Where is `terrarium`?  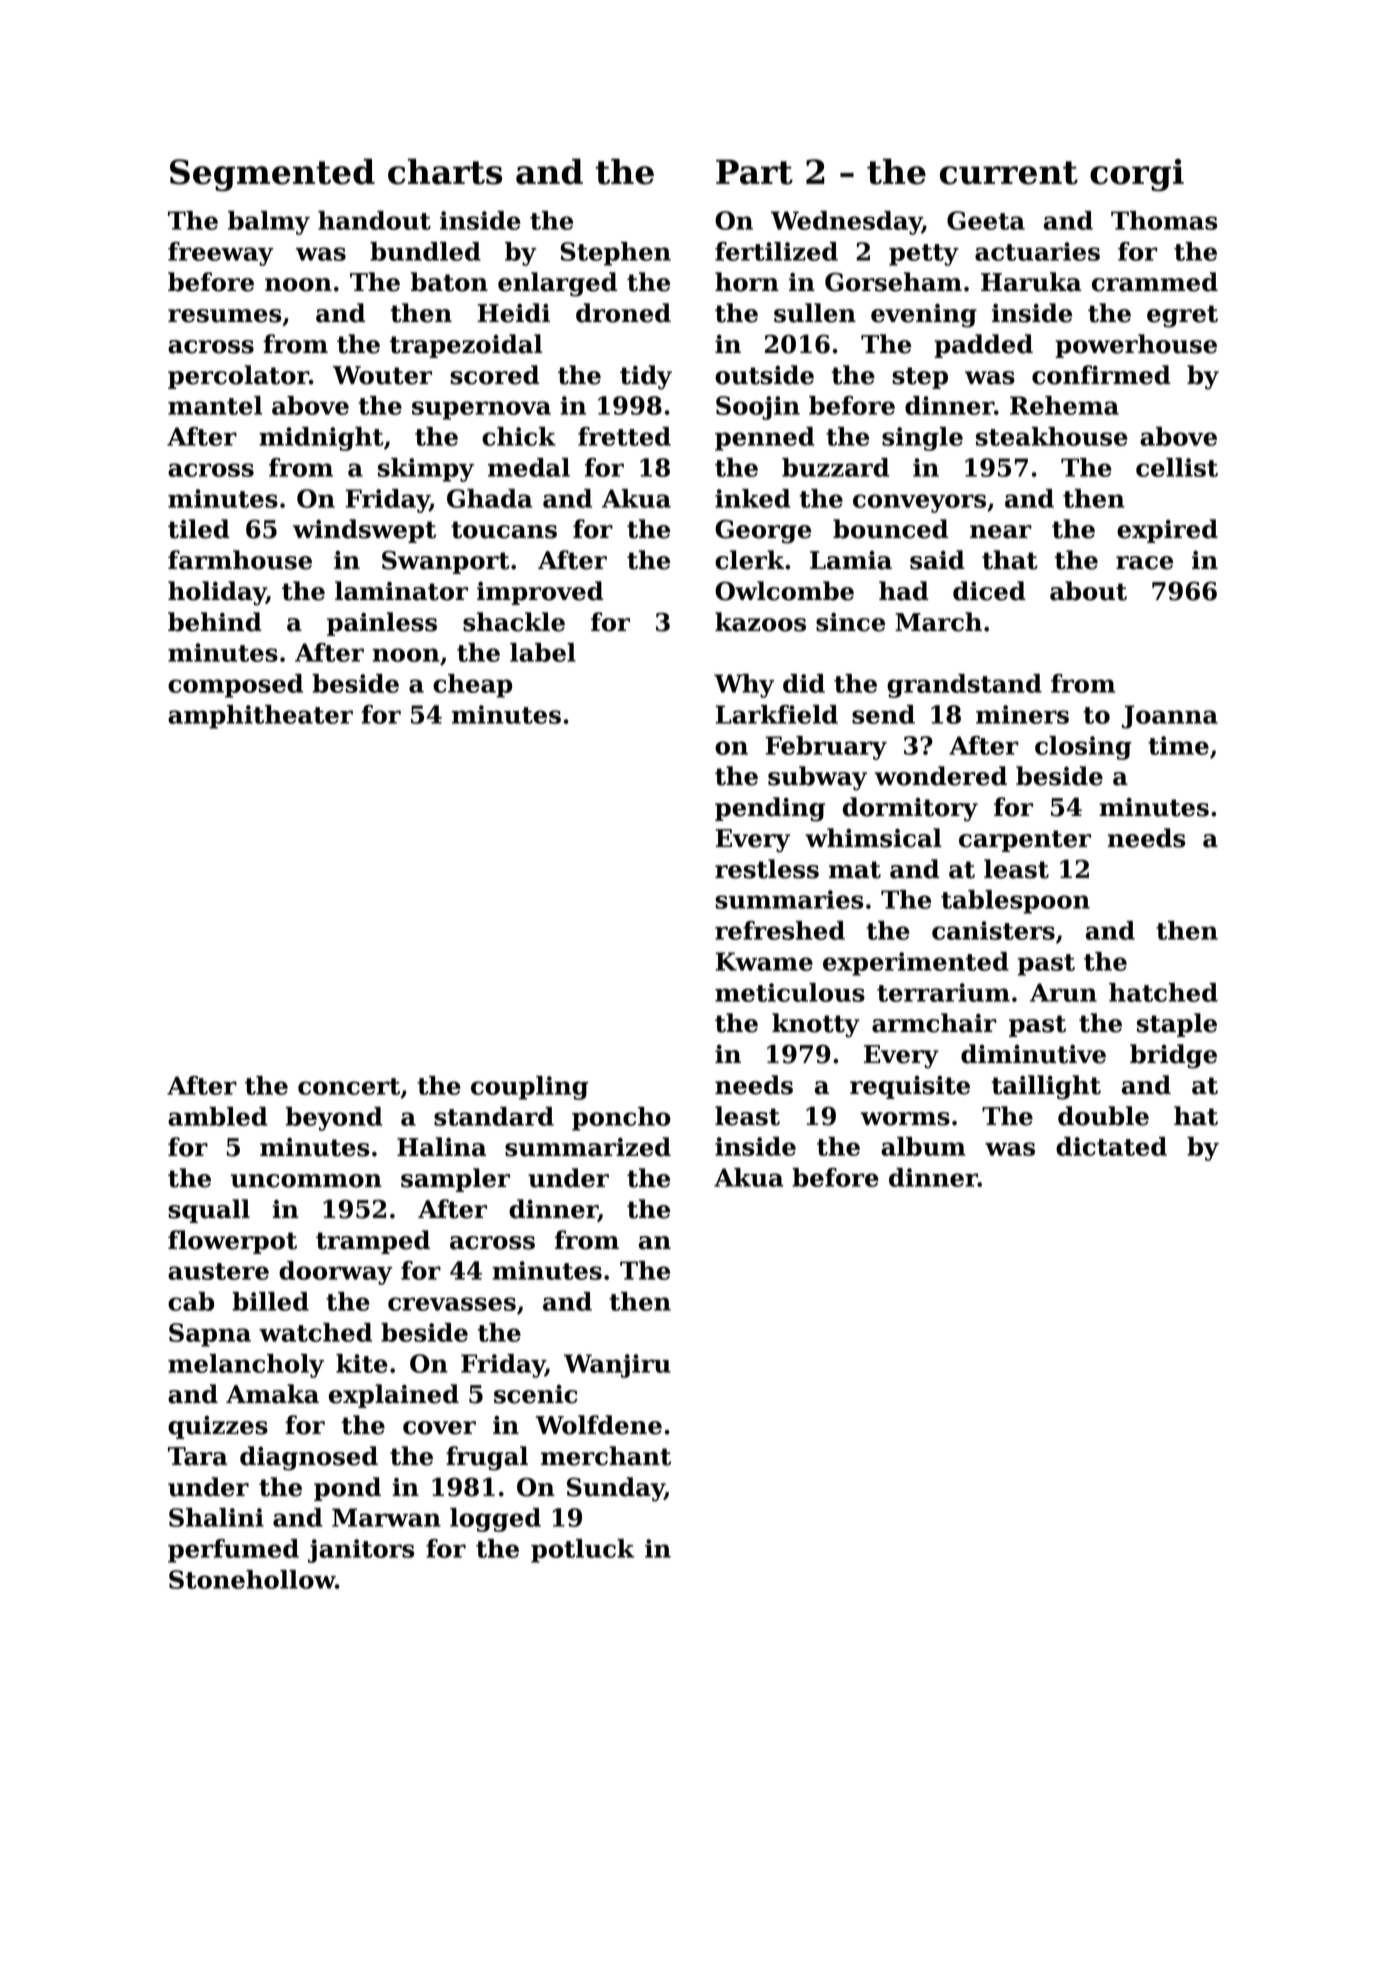 terrarium is located at coordinates (943, 992).
